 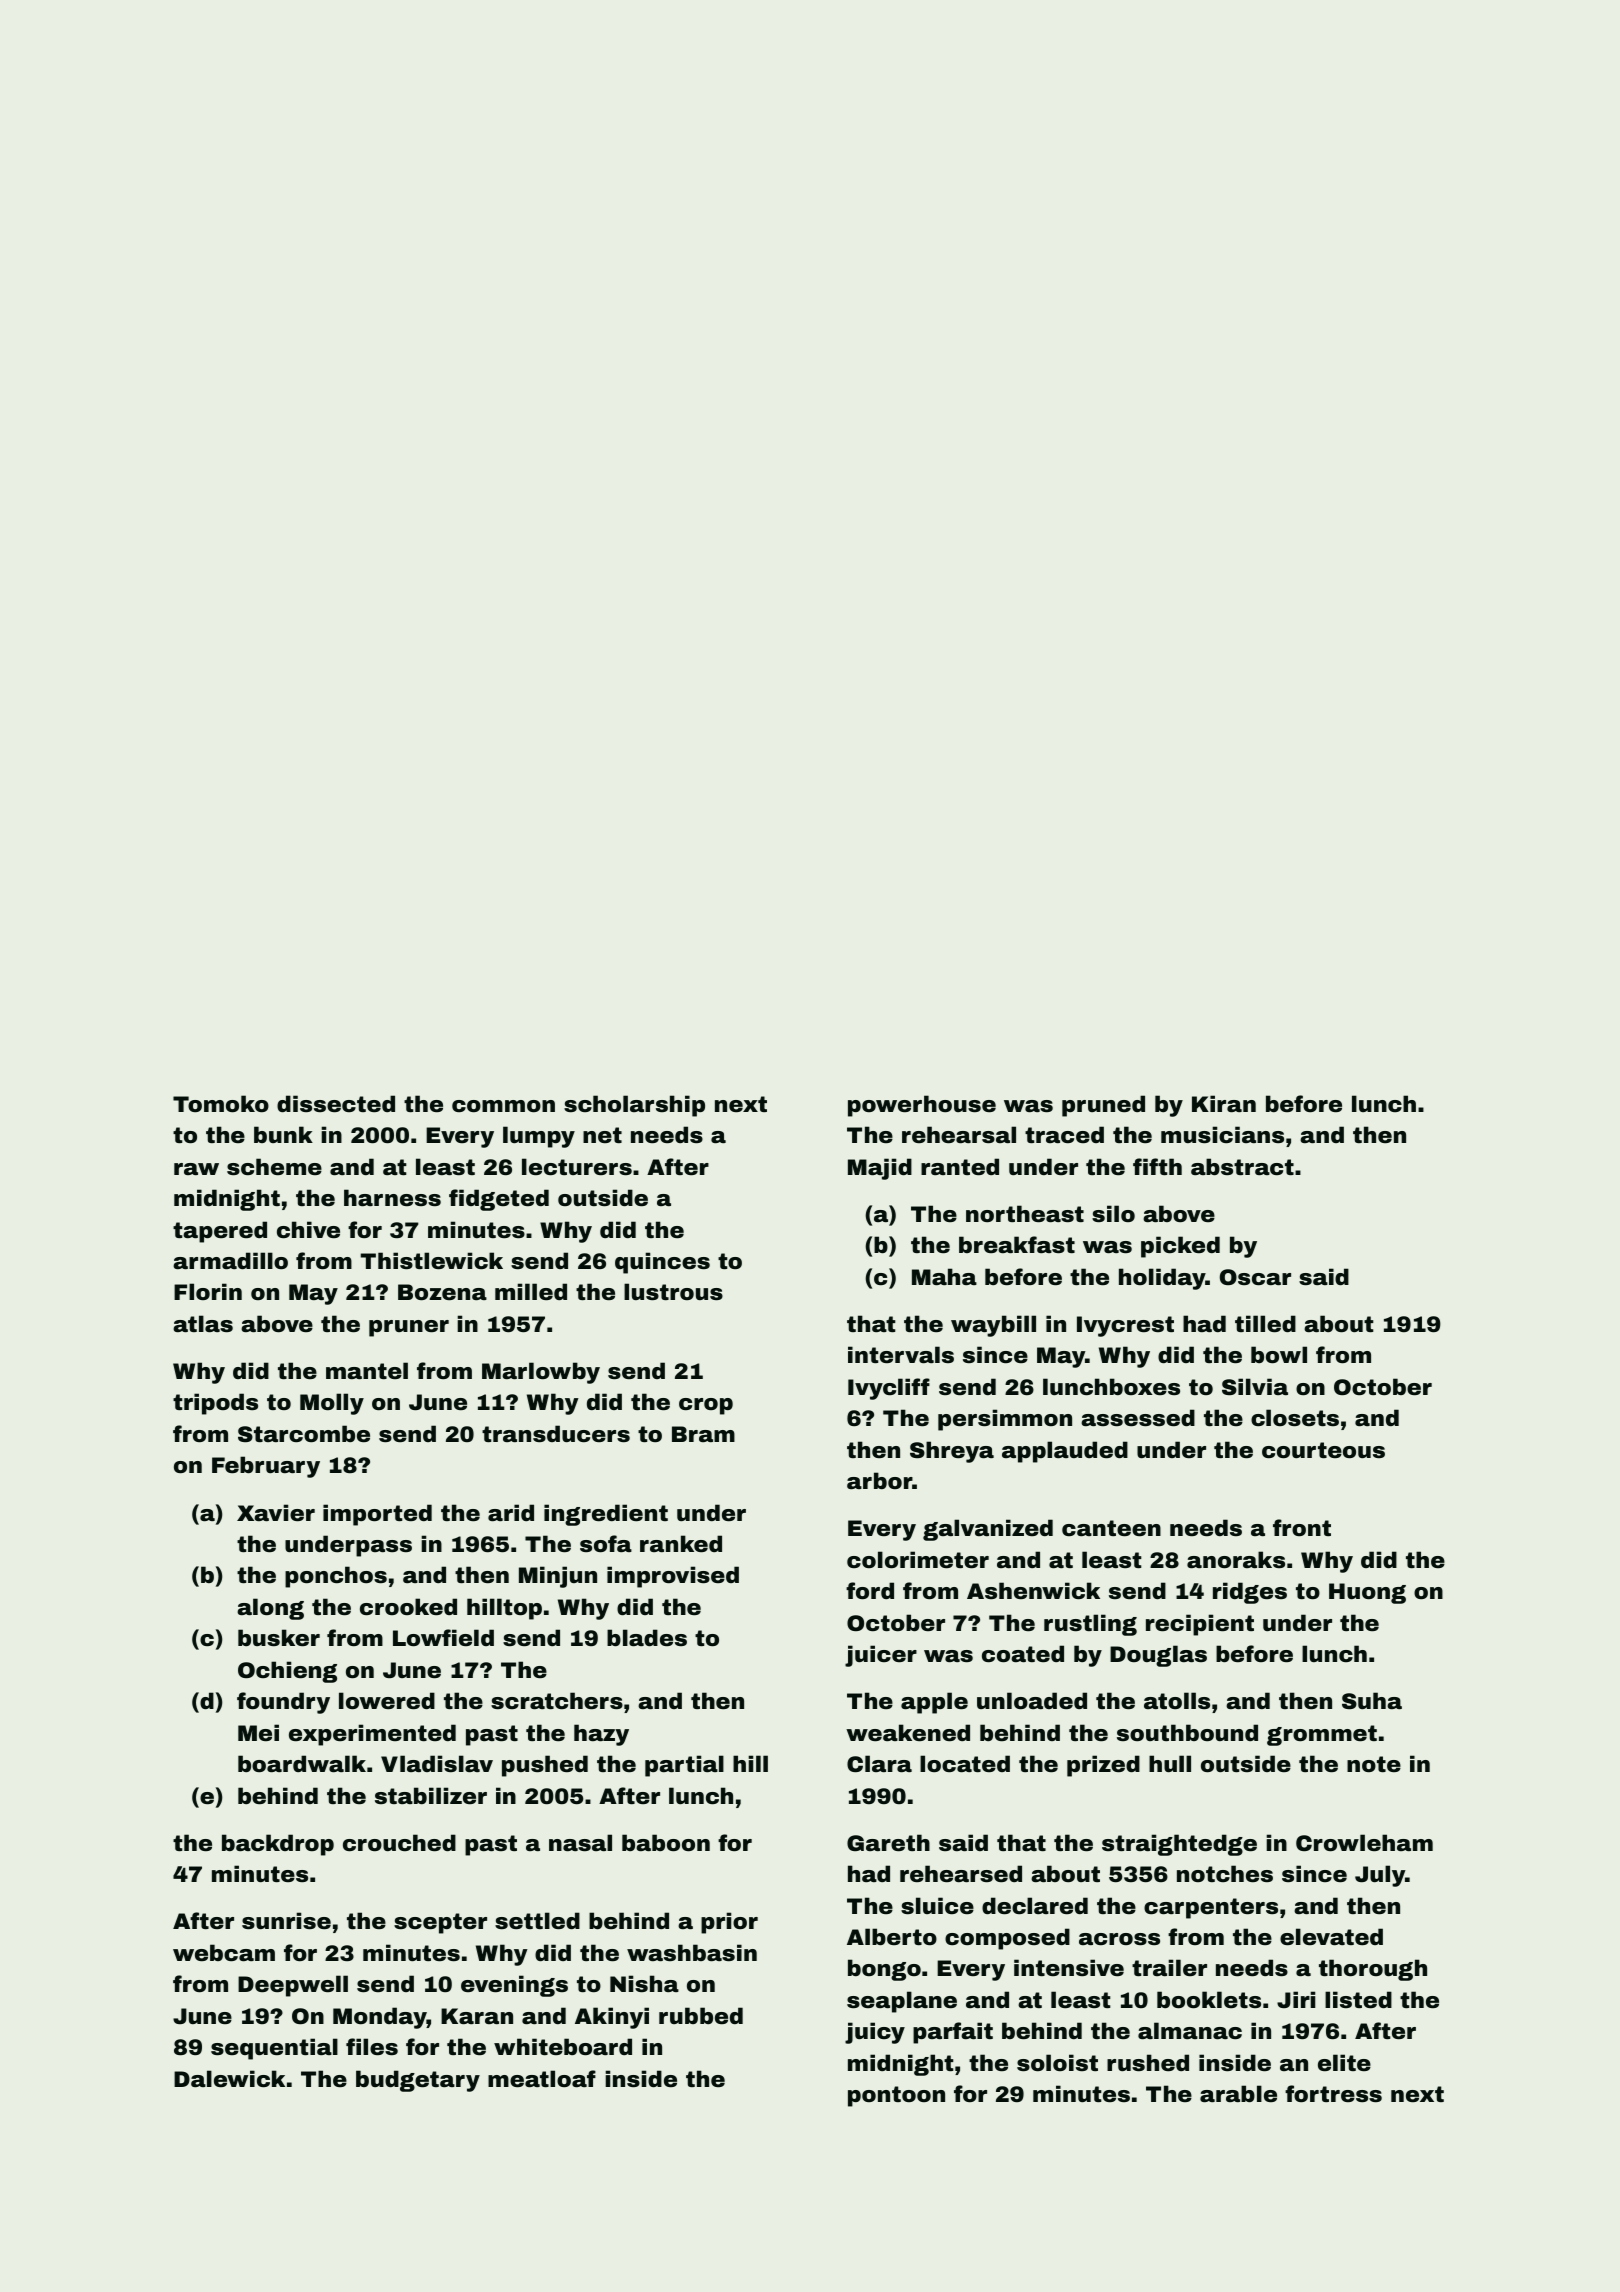 I want to click on sequential, so click(x=274, y=2049).
